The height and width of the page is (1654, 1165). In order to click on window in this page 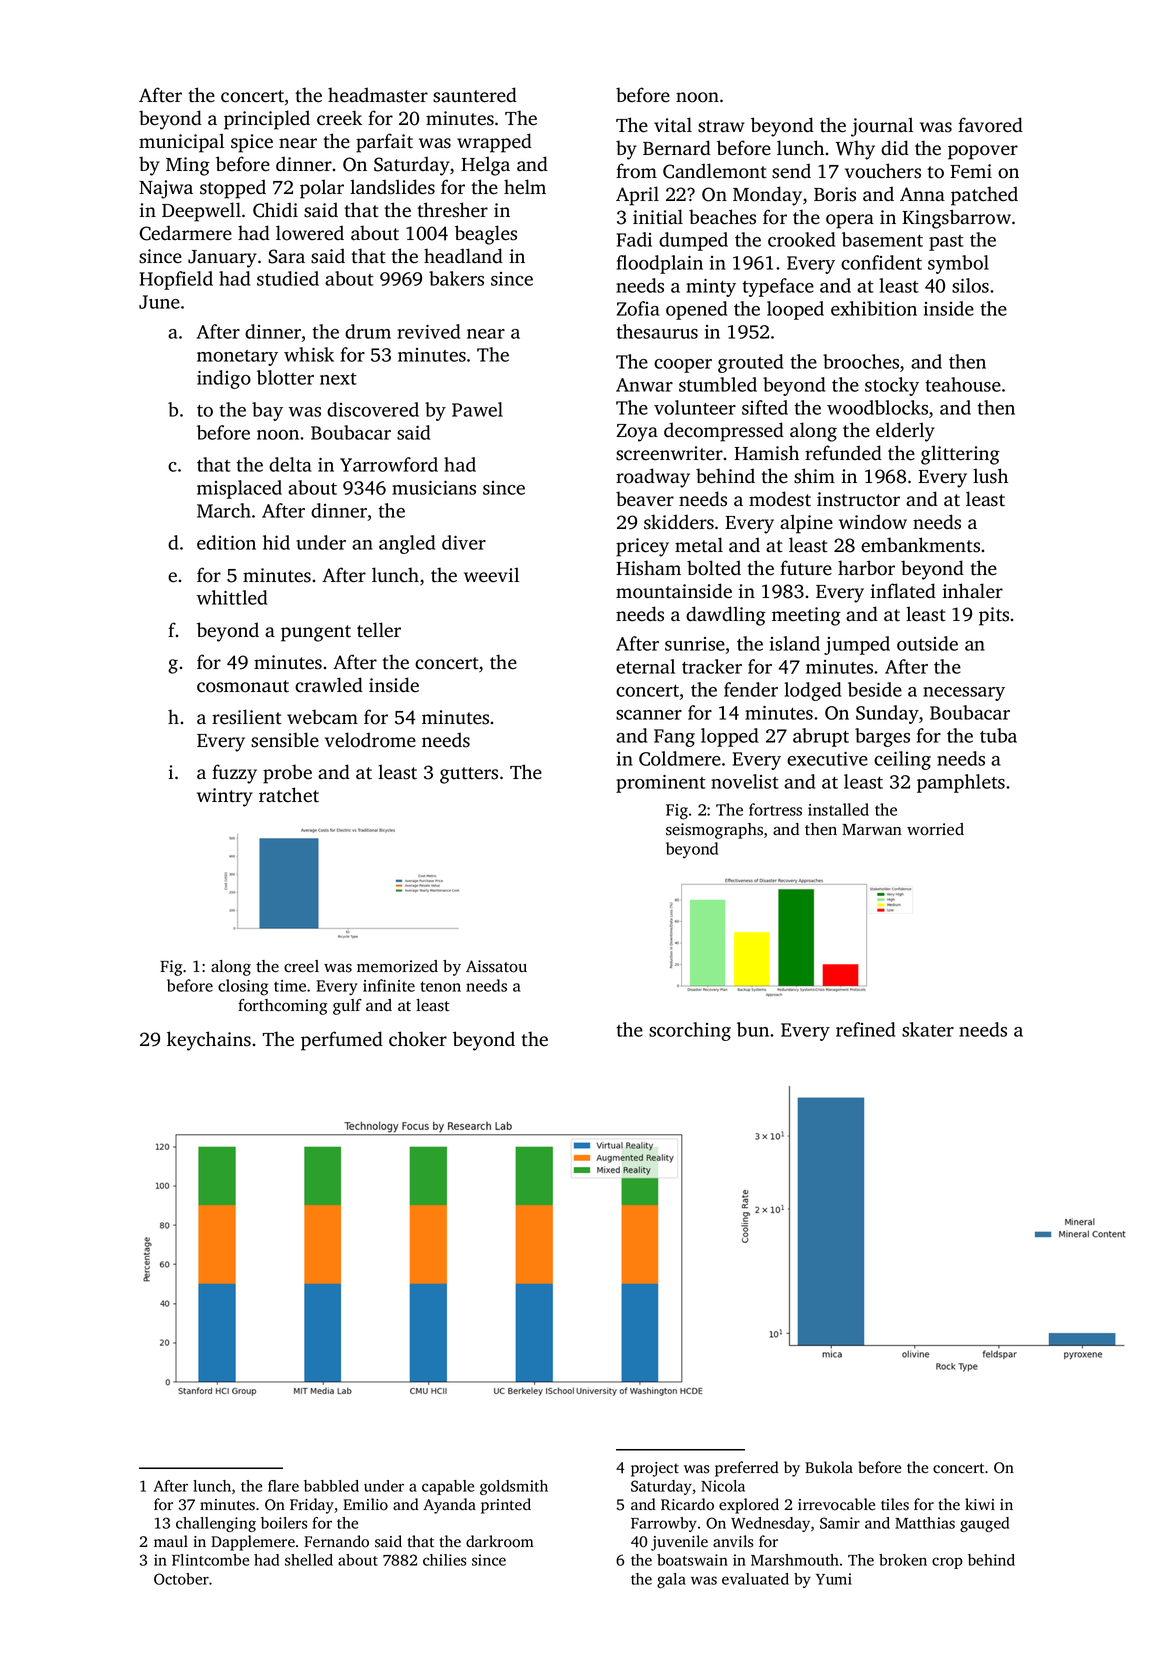, I will do `click(873, 522)`.
